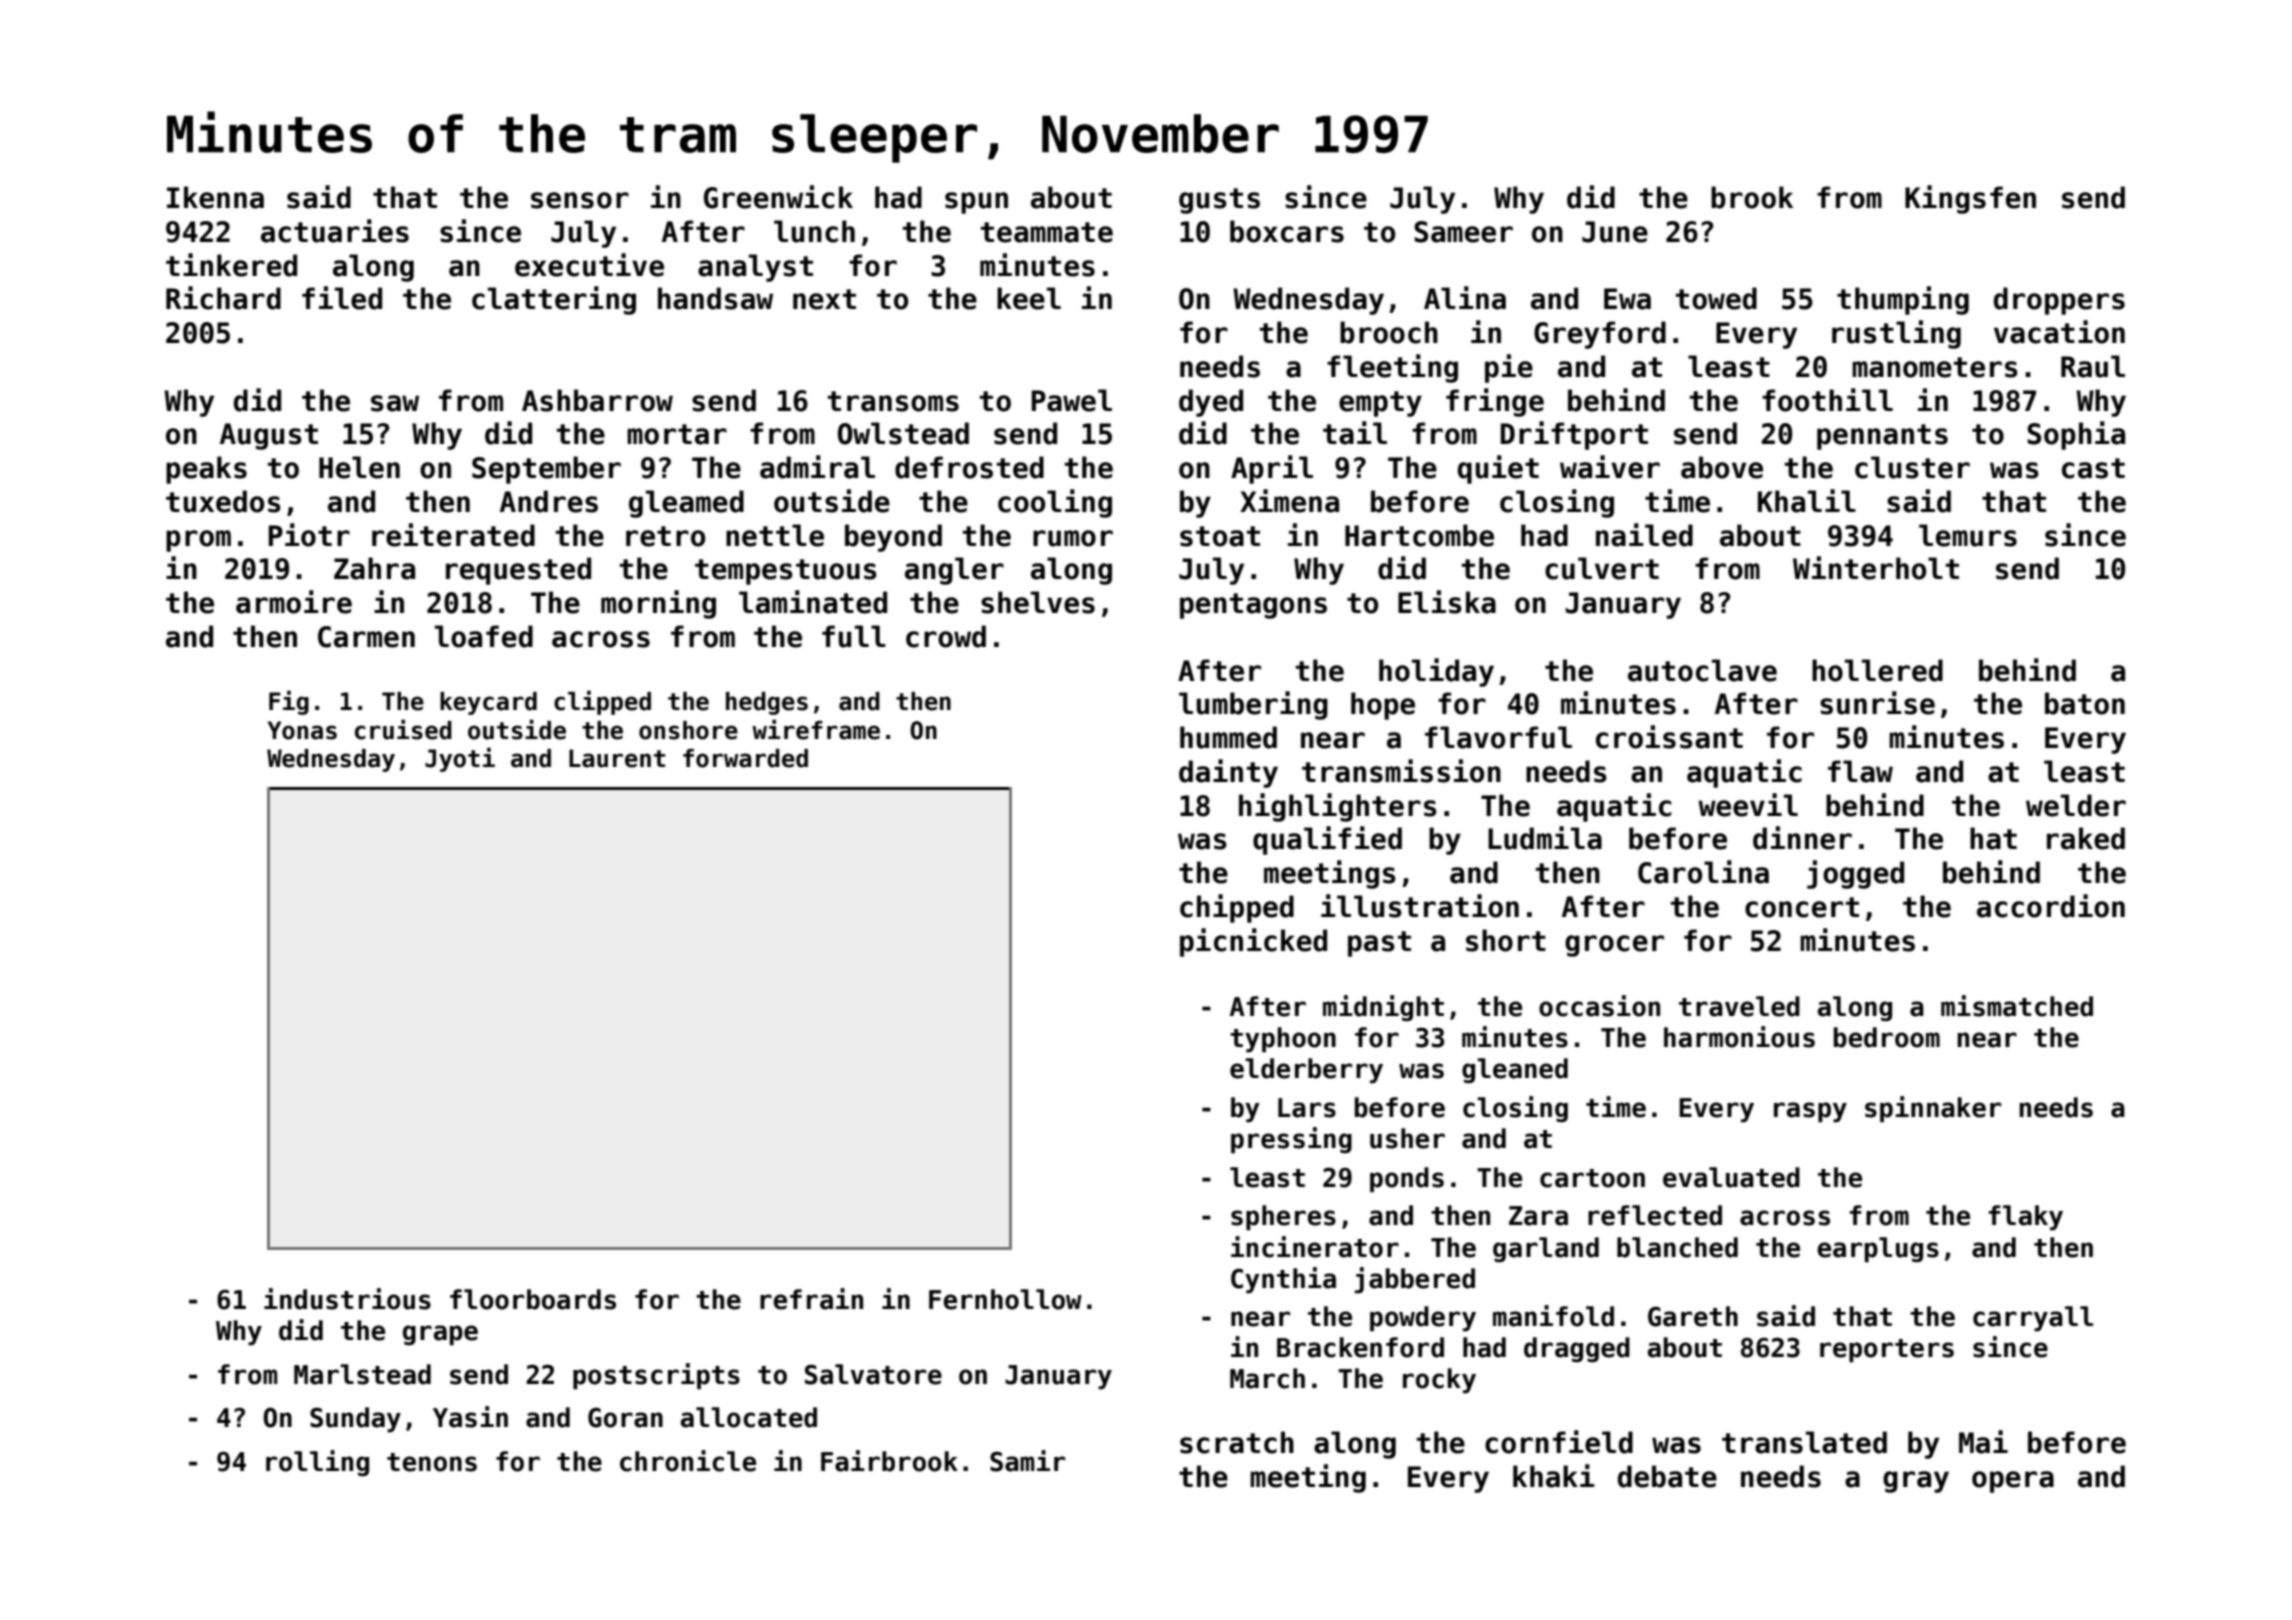 This page has width=2292, height=1620. I want to click on thumping, so click(1903, 300).
